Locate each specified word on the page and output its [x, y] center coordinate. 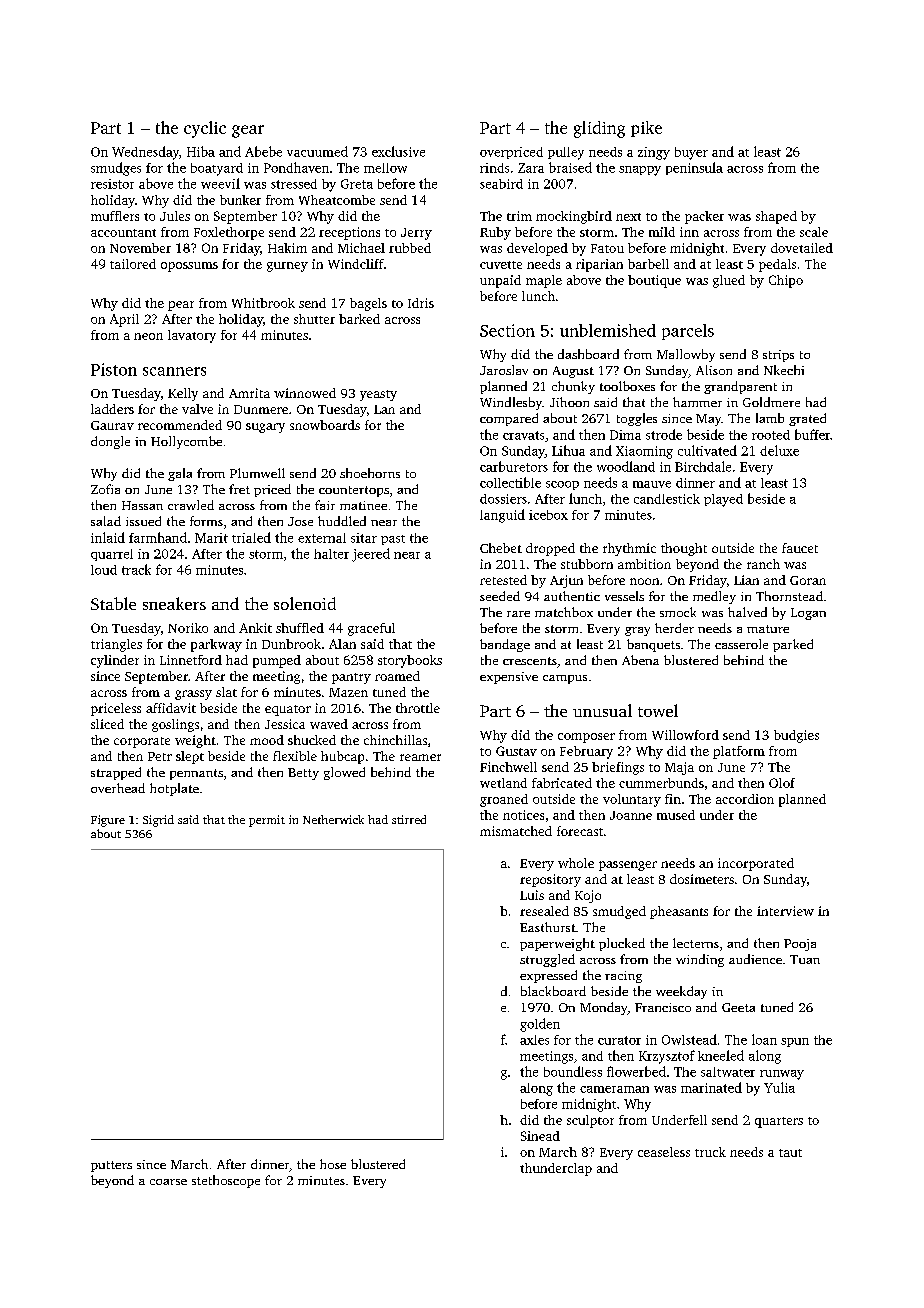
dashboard [588, 354]
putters [111, 1166]
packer [704, 217]
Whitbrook [263, 303]
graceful [371, 629]
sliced [107, 724]
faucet [800, 548]
